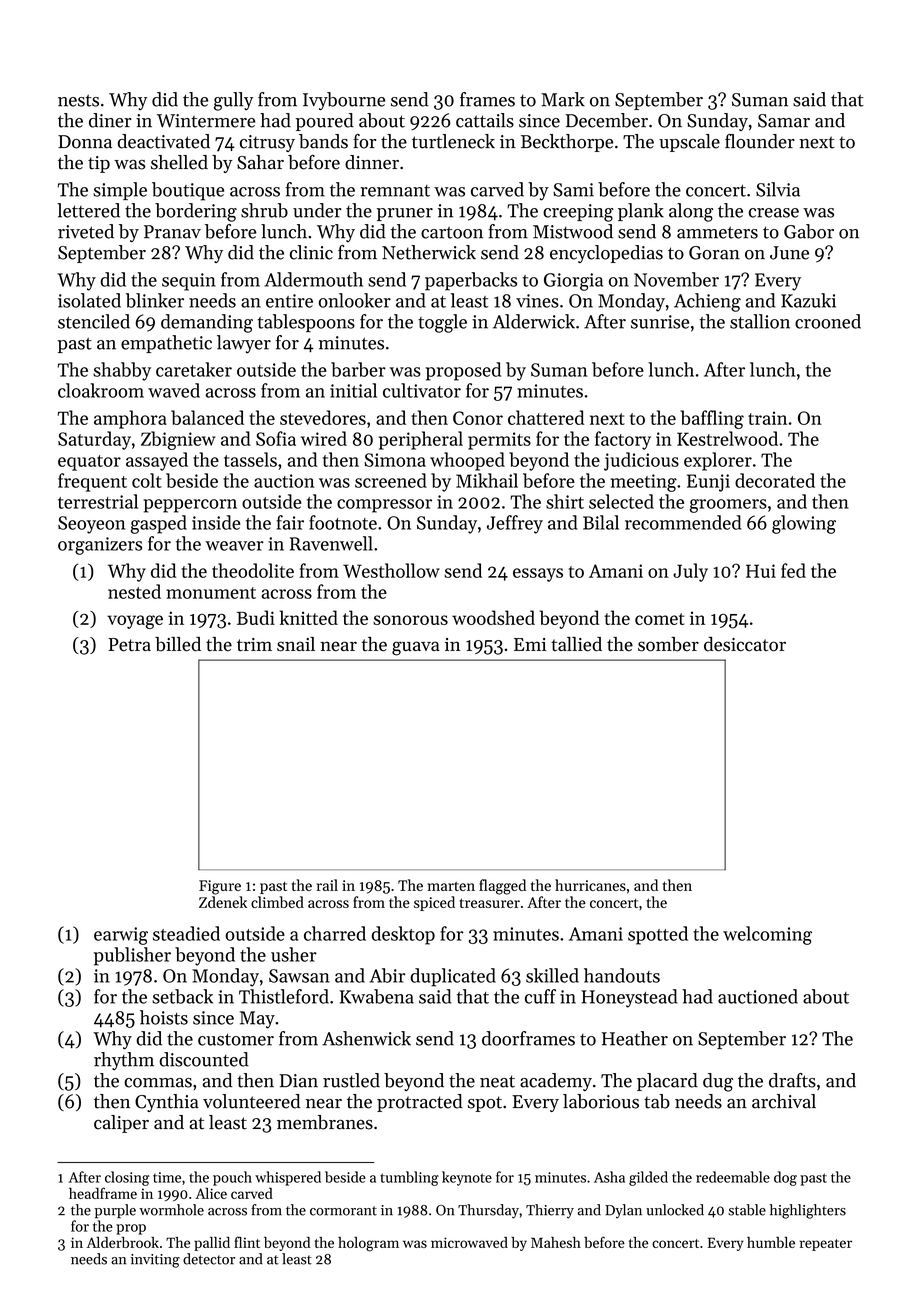  Describe the element at coordinates (189, 282) in the screenshot. I see `sequin` at that location.
